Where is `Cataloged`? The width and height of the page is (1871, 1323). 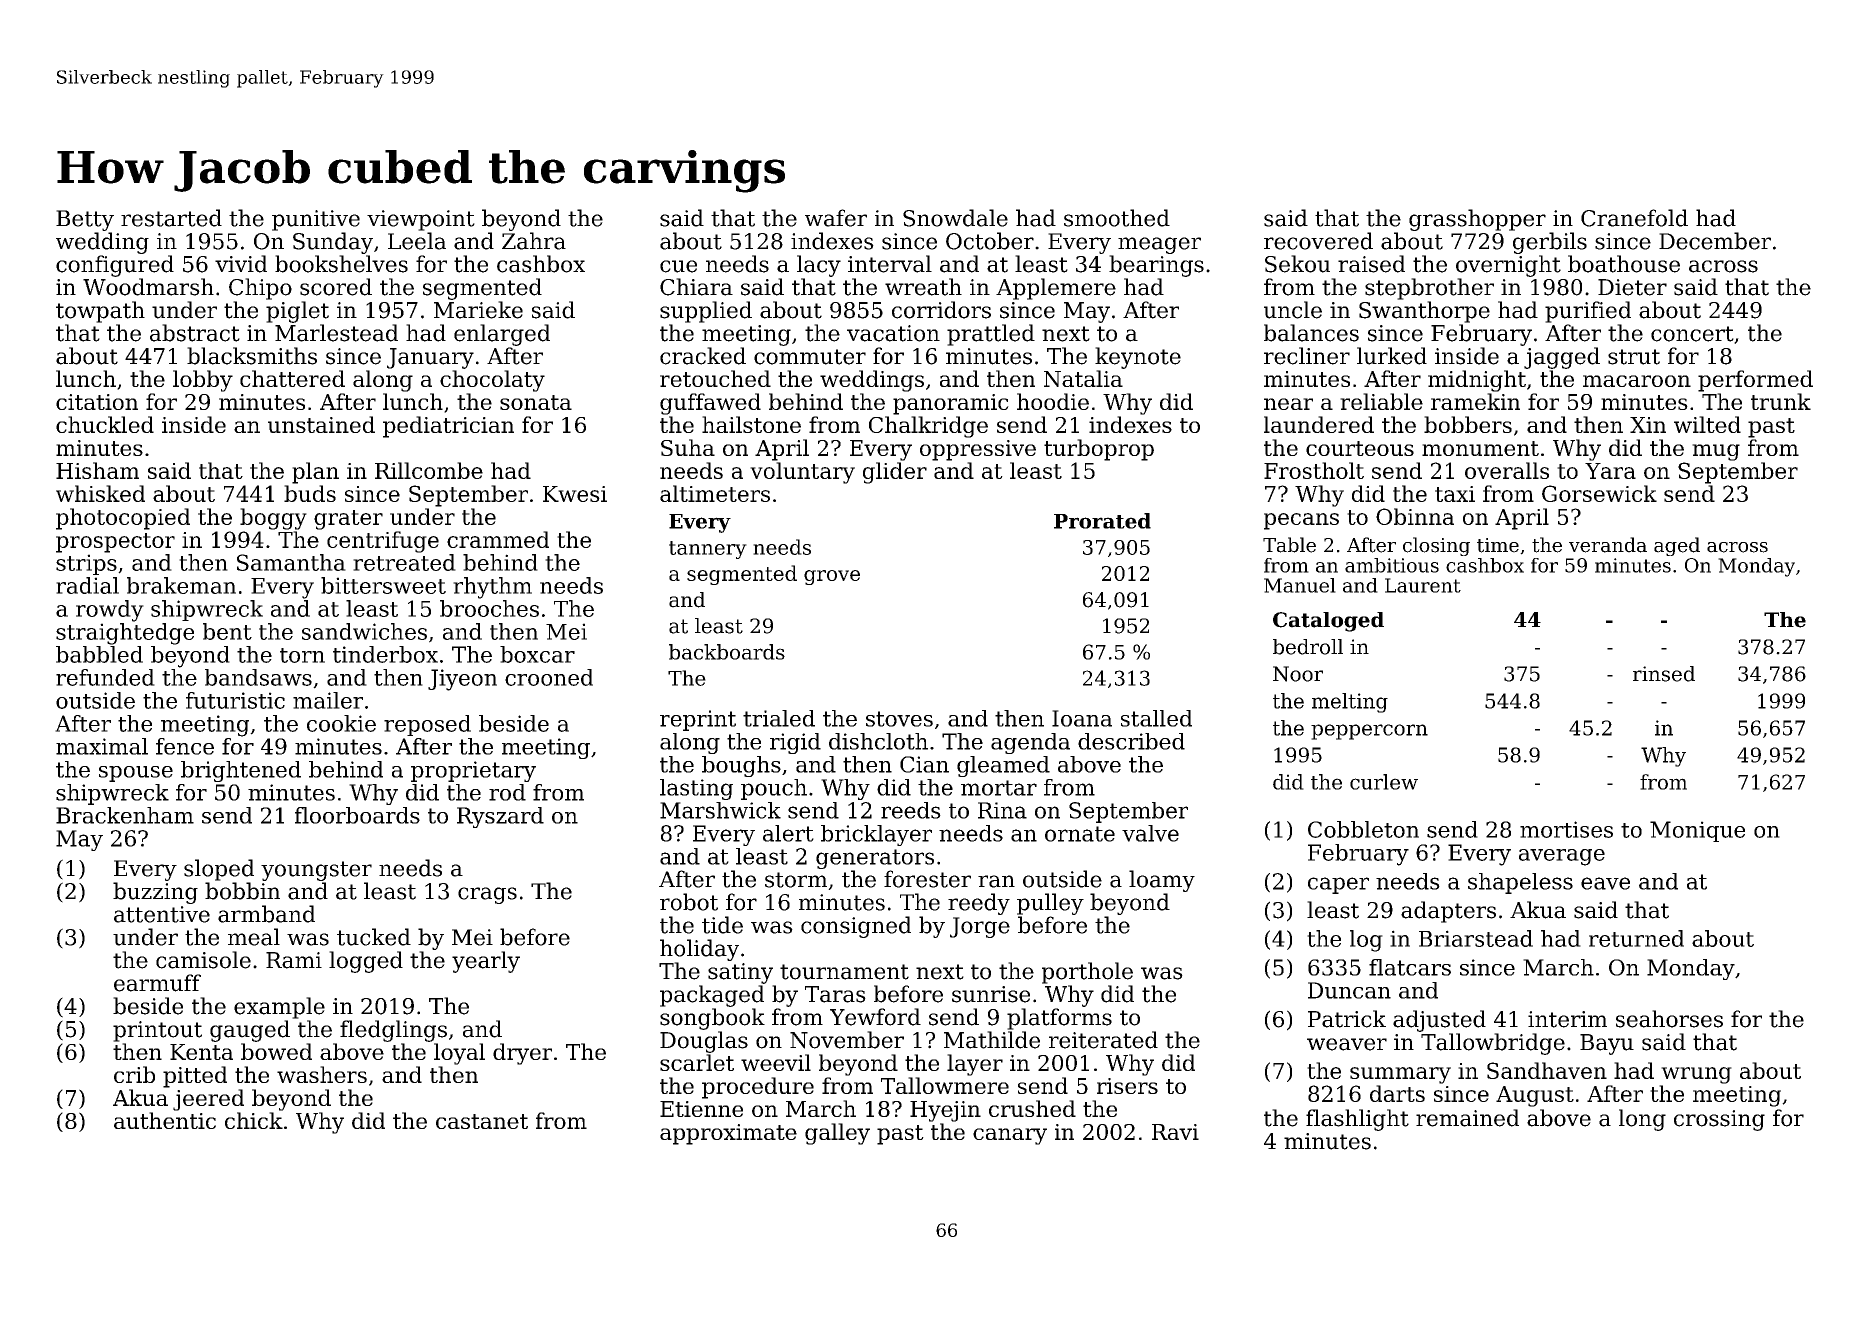
Cataloged is located at coordinates (1328, 622).
